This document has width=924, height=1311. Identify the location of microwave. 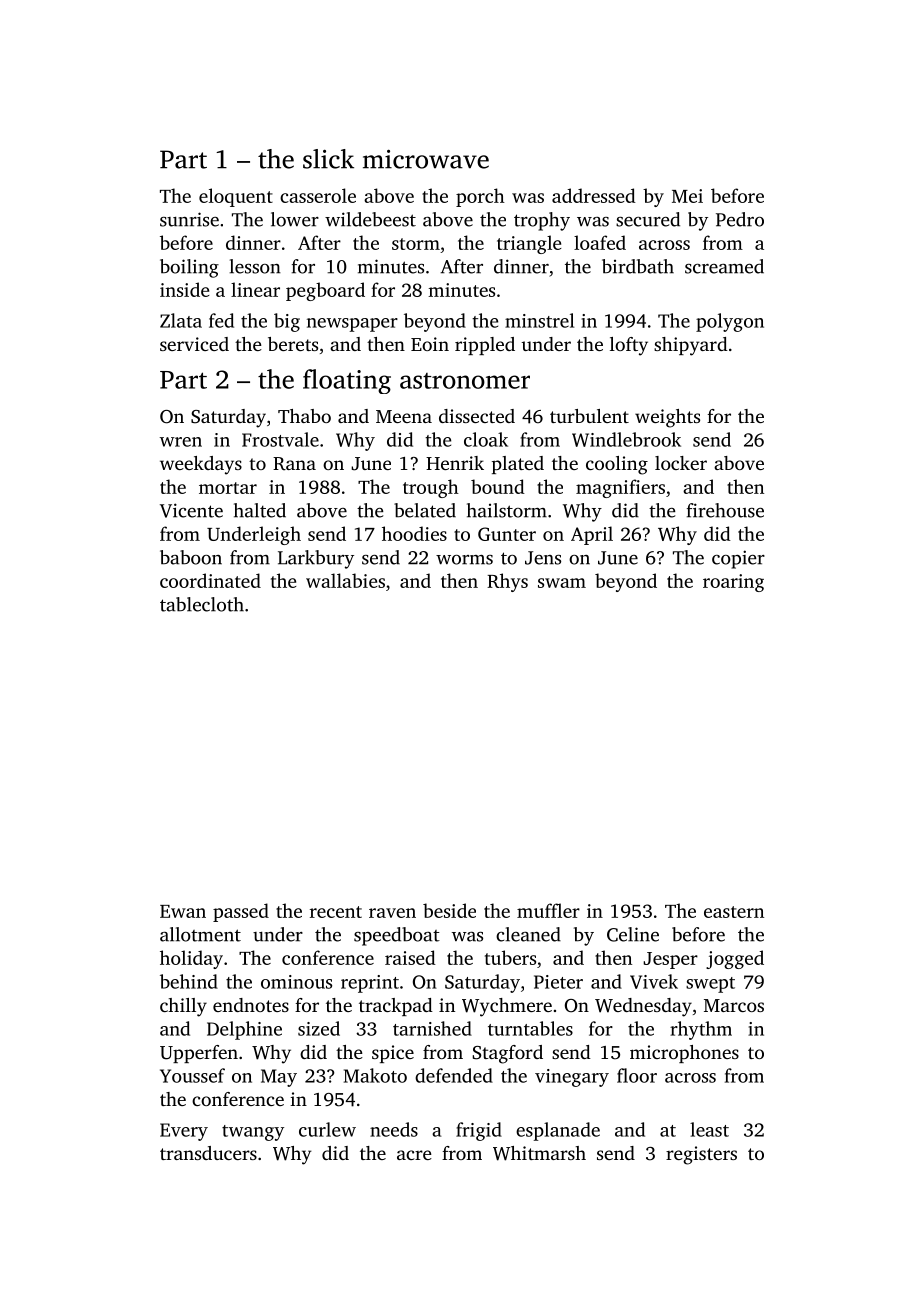
(426, 159).
